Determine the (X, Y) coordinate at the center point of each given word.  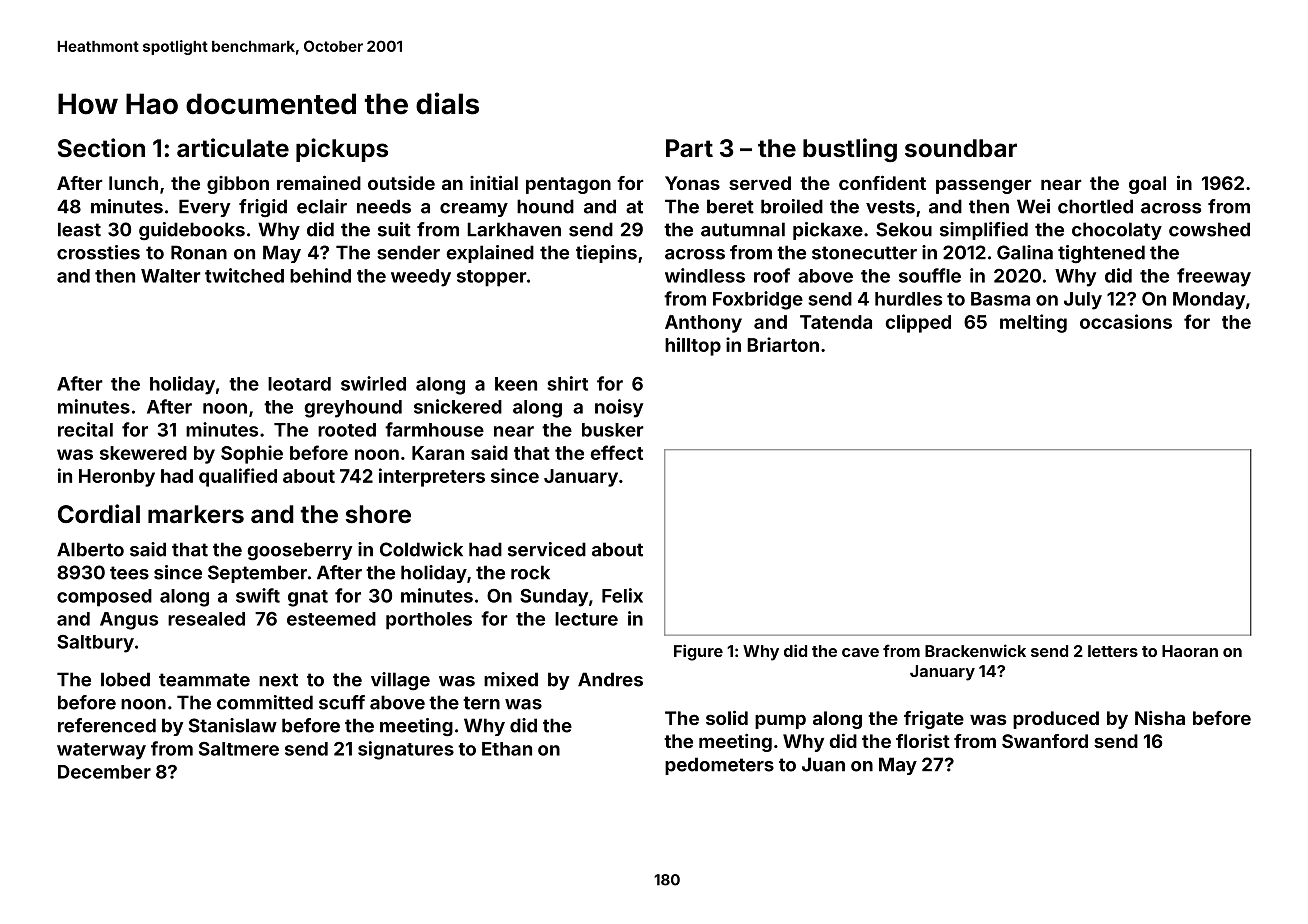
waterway (101, 751)
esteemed (331, 619)
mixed (511, 679)
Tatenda (836, 322)
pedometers (719, 766)
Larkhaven (514, 229)
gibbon (238, 185)
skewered (143, 453)
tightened (1101, 254)
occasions (1126, 321)
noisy (619, 408)
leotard (299, 384)
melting (1033, 323)
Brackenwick (975, 650)
